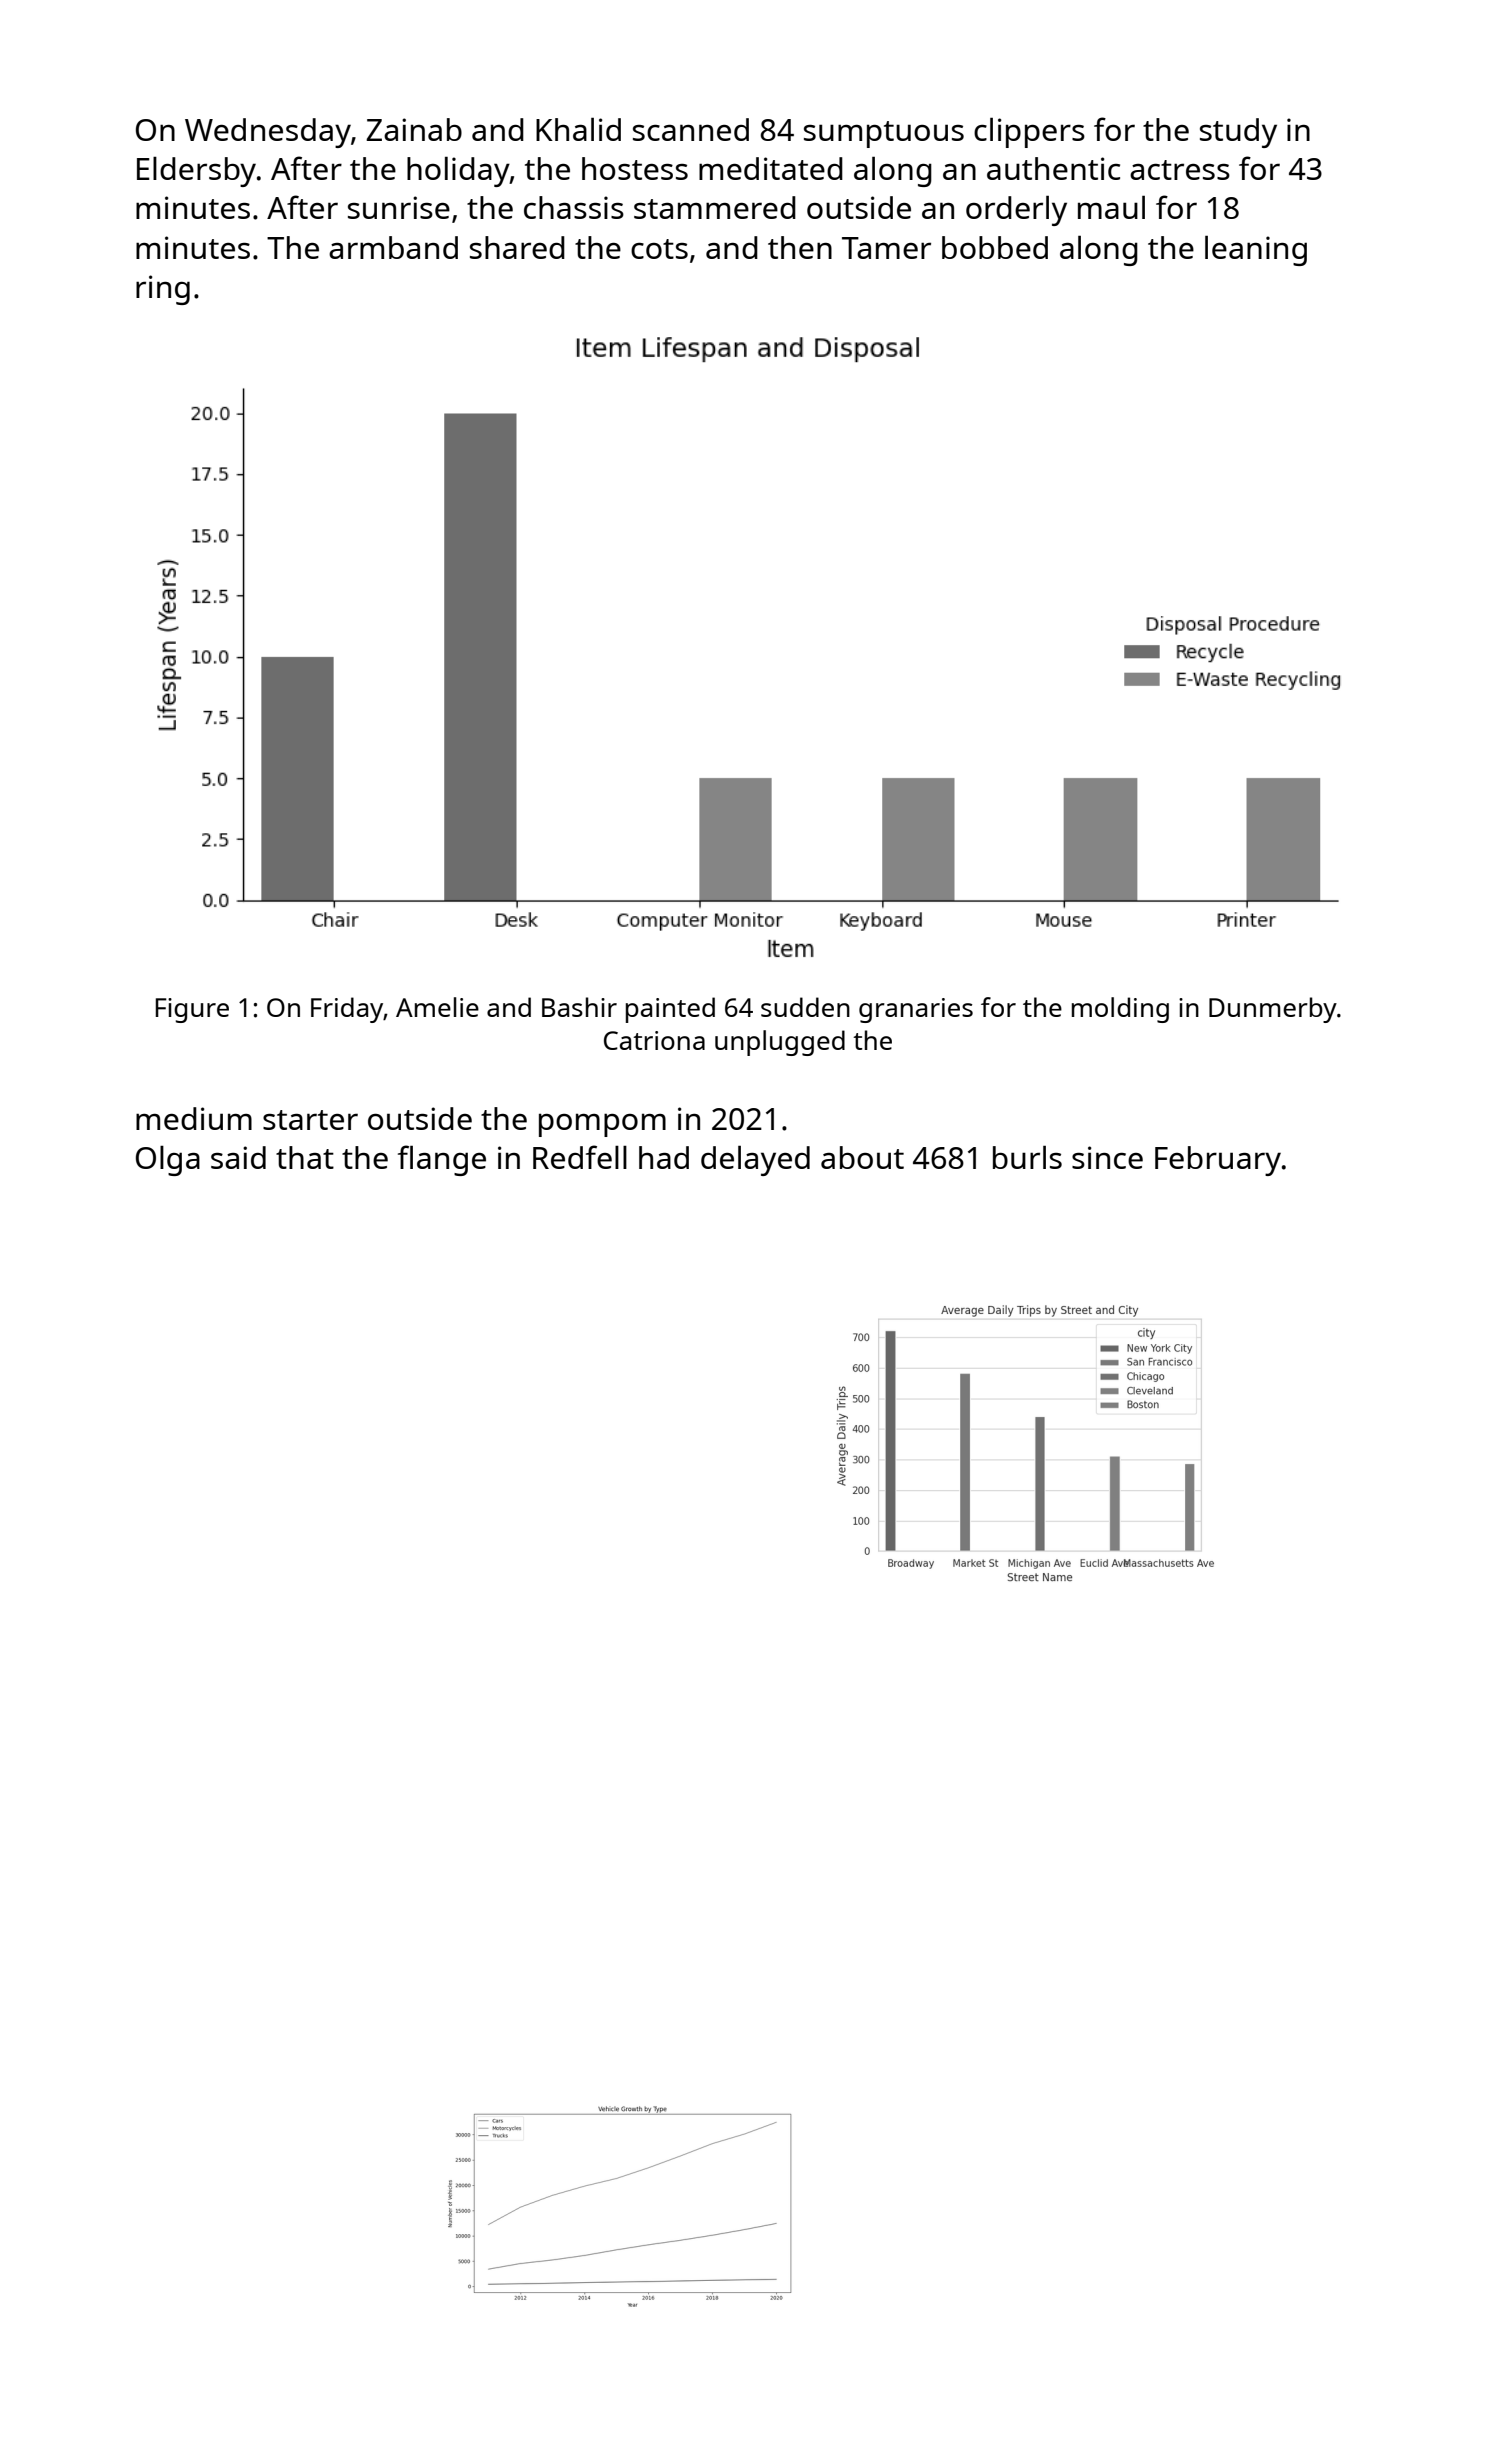  What do you see at coordinates (805, 1007) in the document?
I see `sudden` at bounding box center [805, 1007].
